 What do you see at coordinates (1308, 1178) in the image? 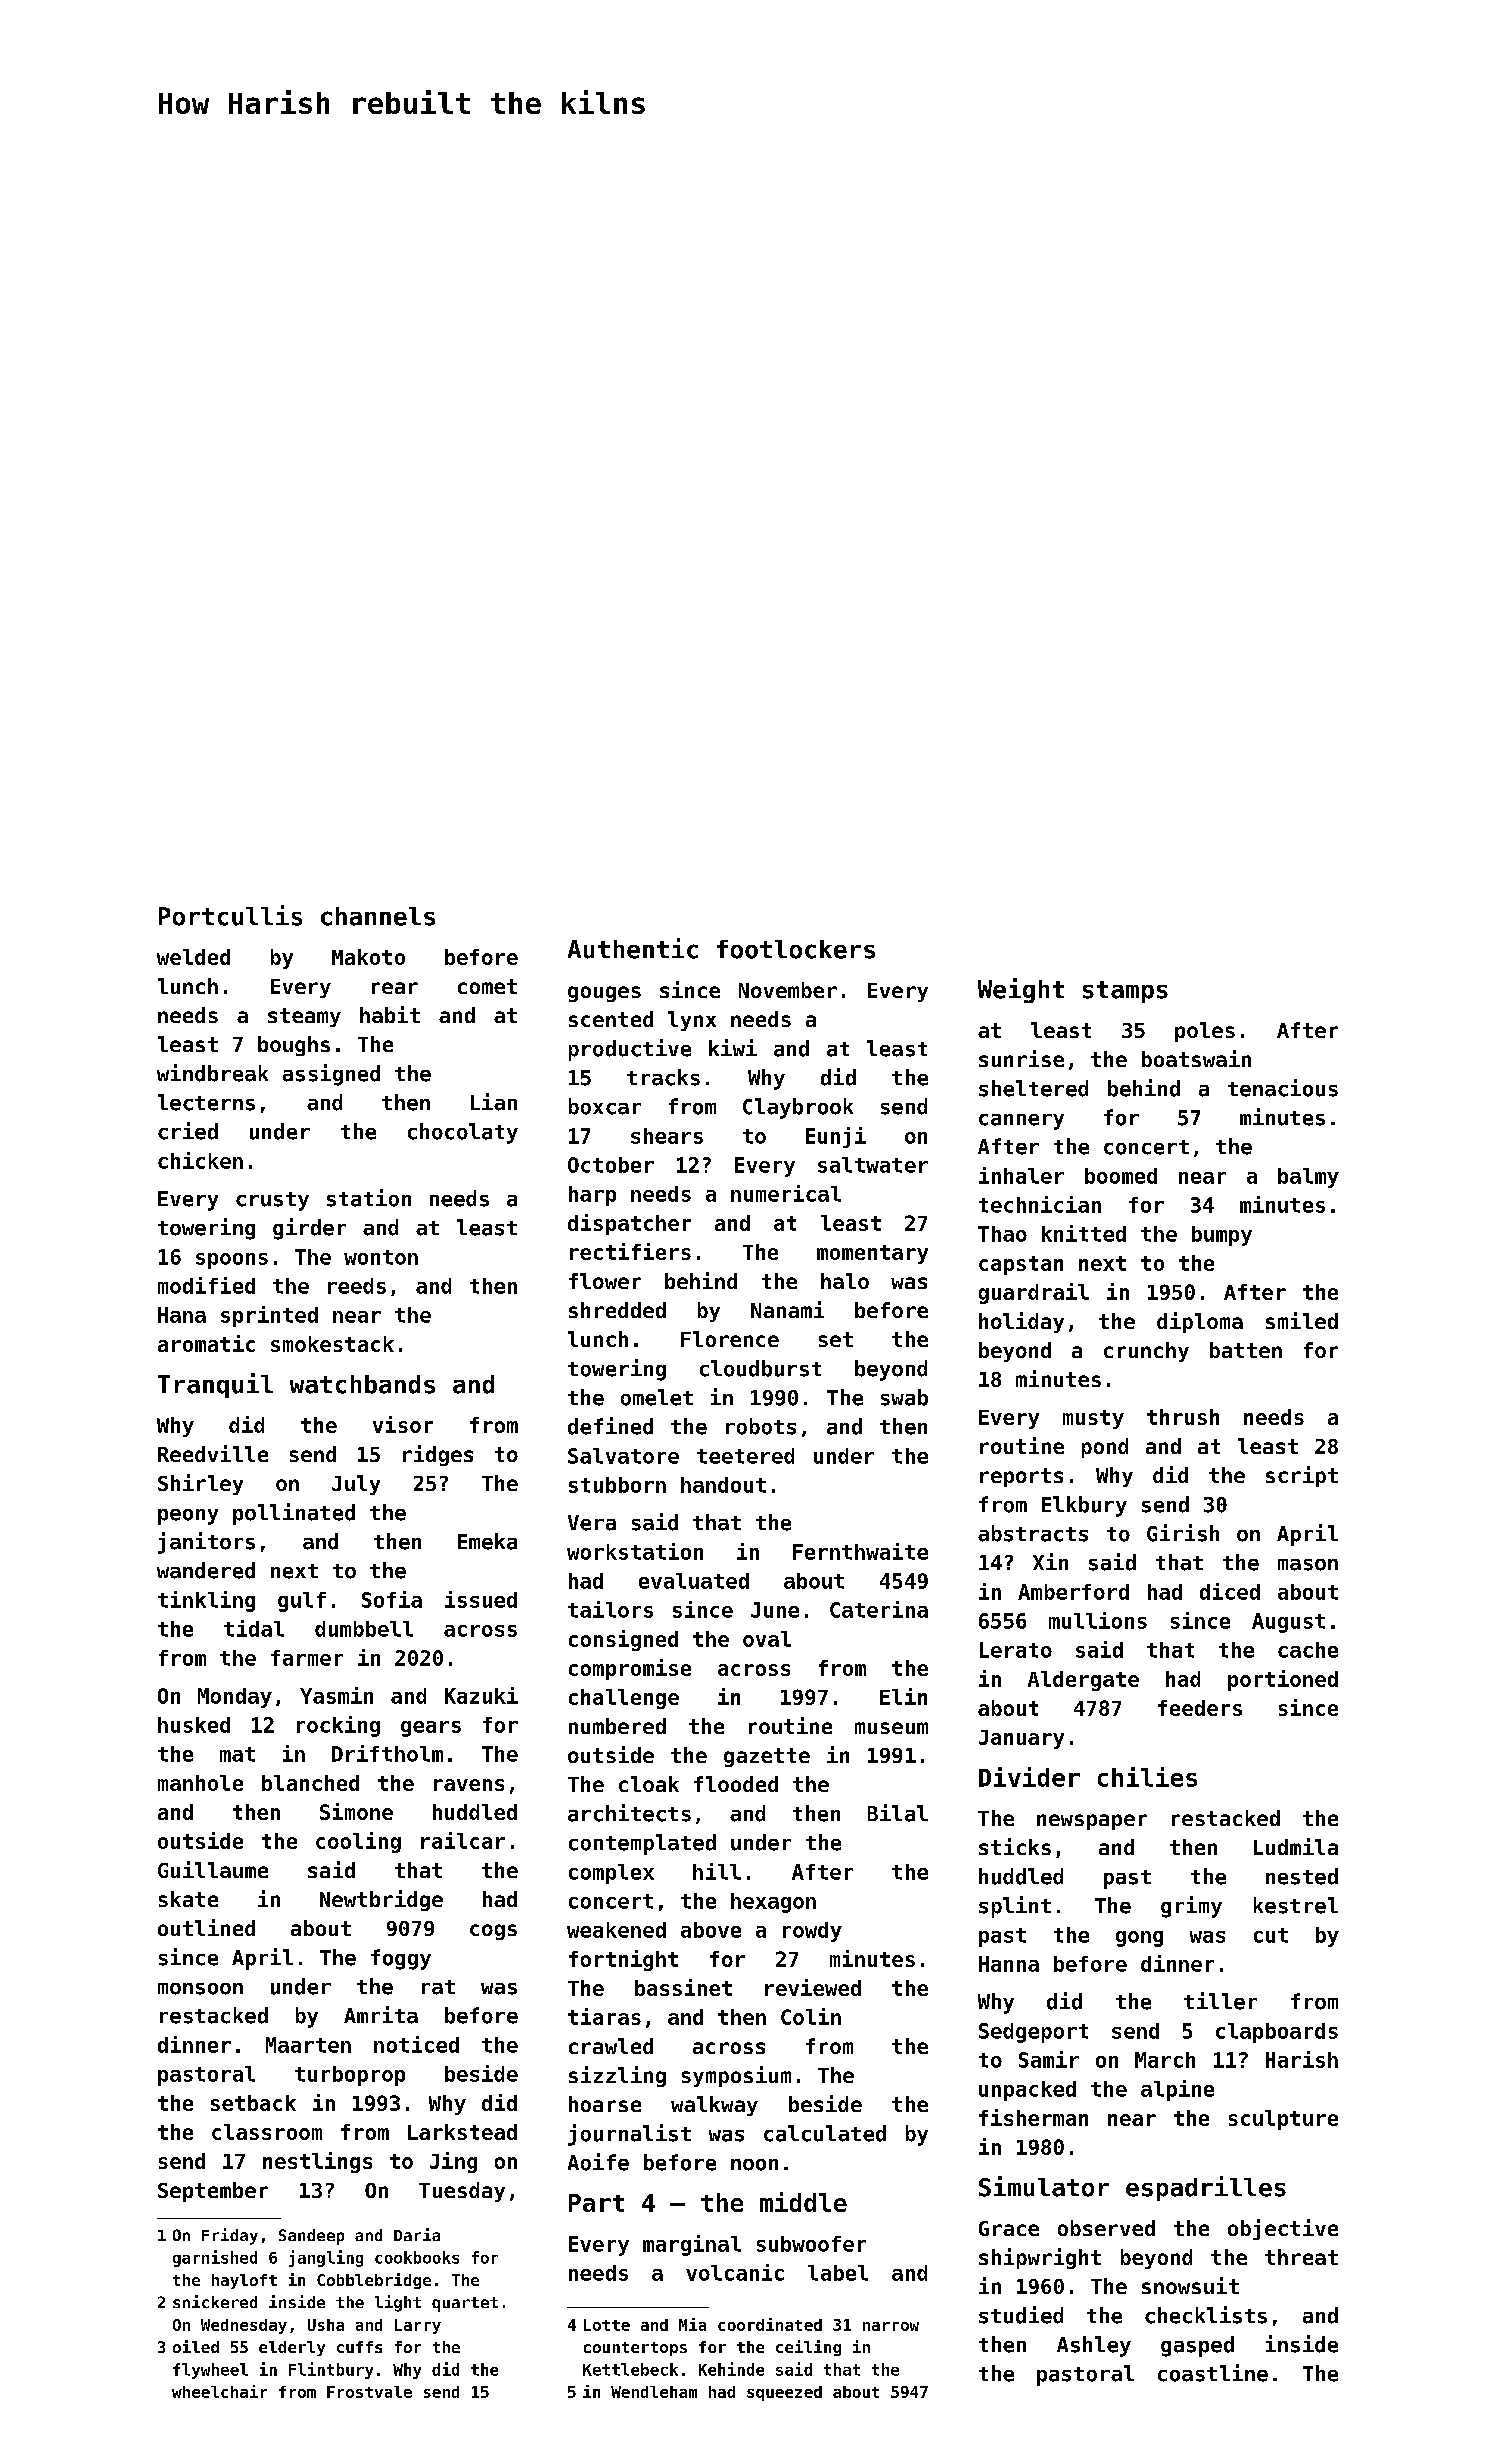
I see `balmy` at bounding box center [1308, 1178].
